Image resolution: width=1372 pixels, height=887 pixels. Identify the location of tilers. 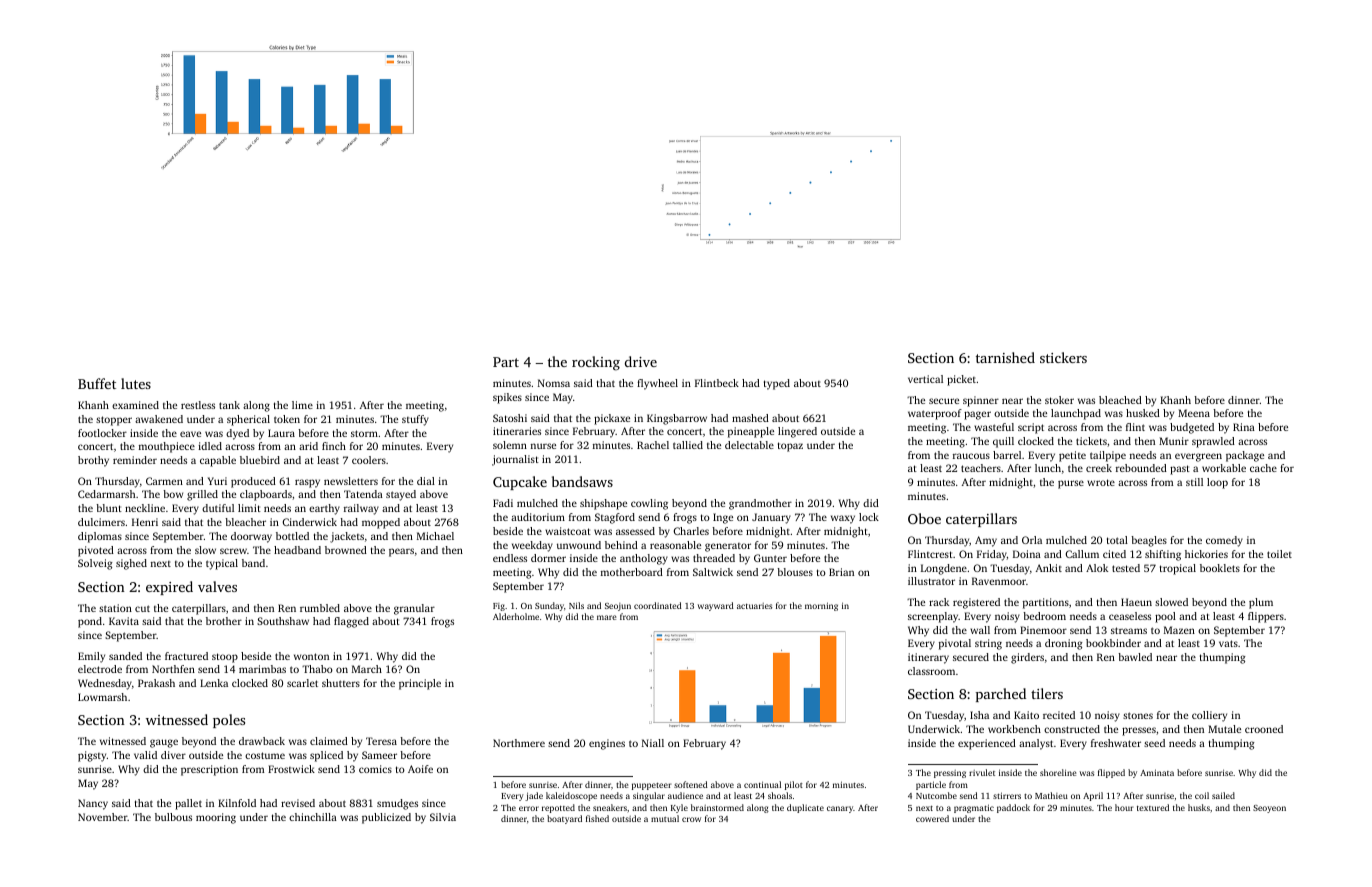
(1047, 693).
